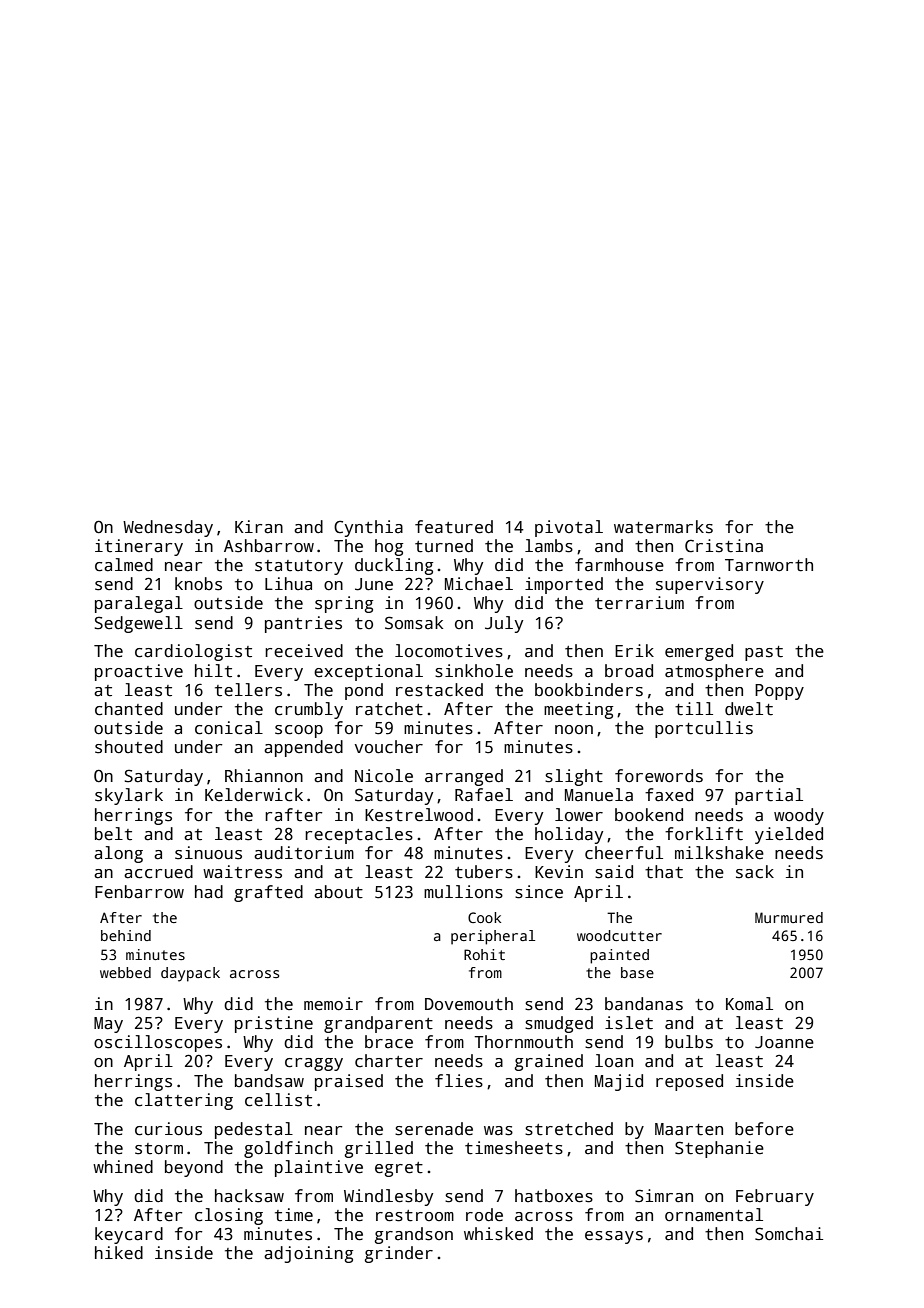 Image resolution: width=924 pixels, height=1308 pixels. What do you see at coordinates (415, 1216) in the document?
I see `restroom` at bounding box center [415, 1216].
